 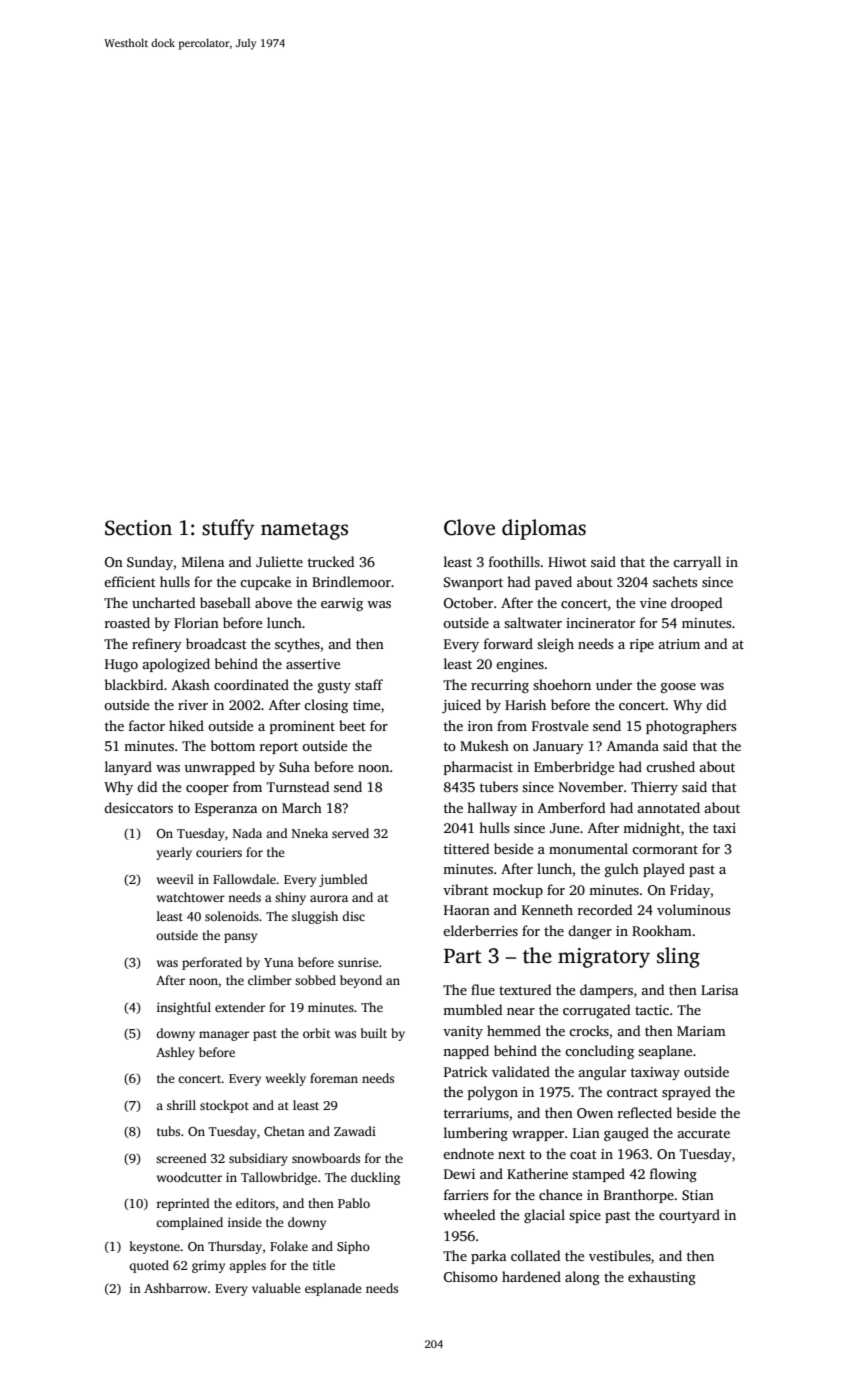 I want to click on exhausting, so click(x=662, y=1278).
